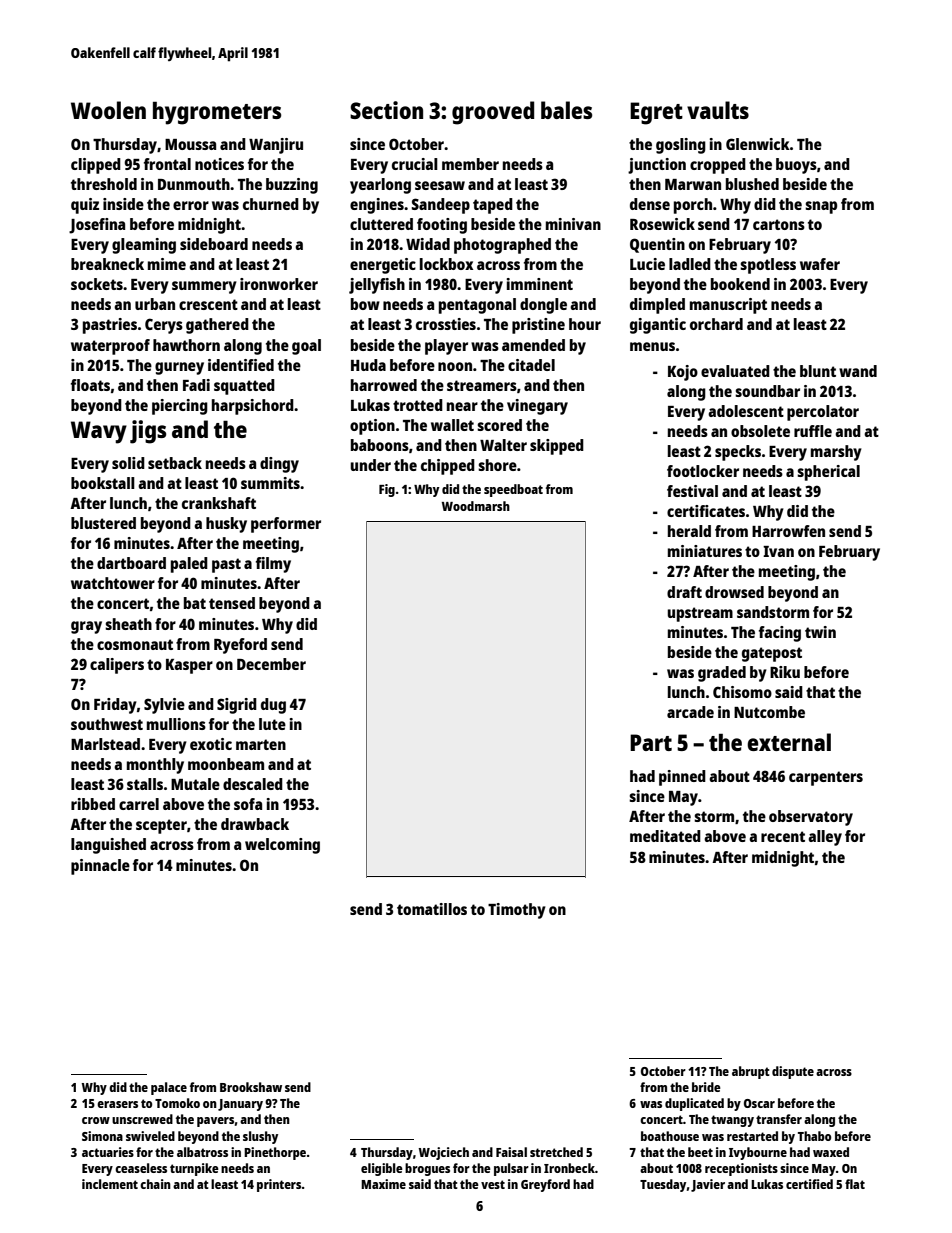 This document has width=952, height=1233. Describe the element at coordinates (818, 371) in the document. I see `blunt` at that location.
